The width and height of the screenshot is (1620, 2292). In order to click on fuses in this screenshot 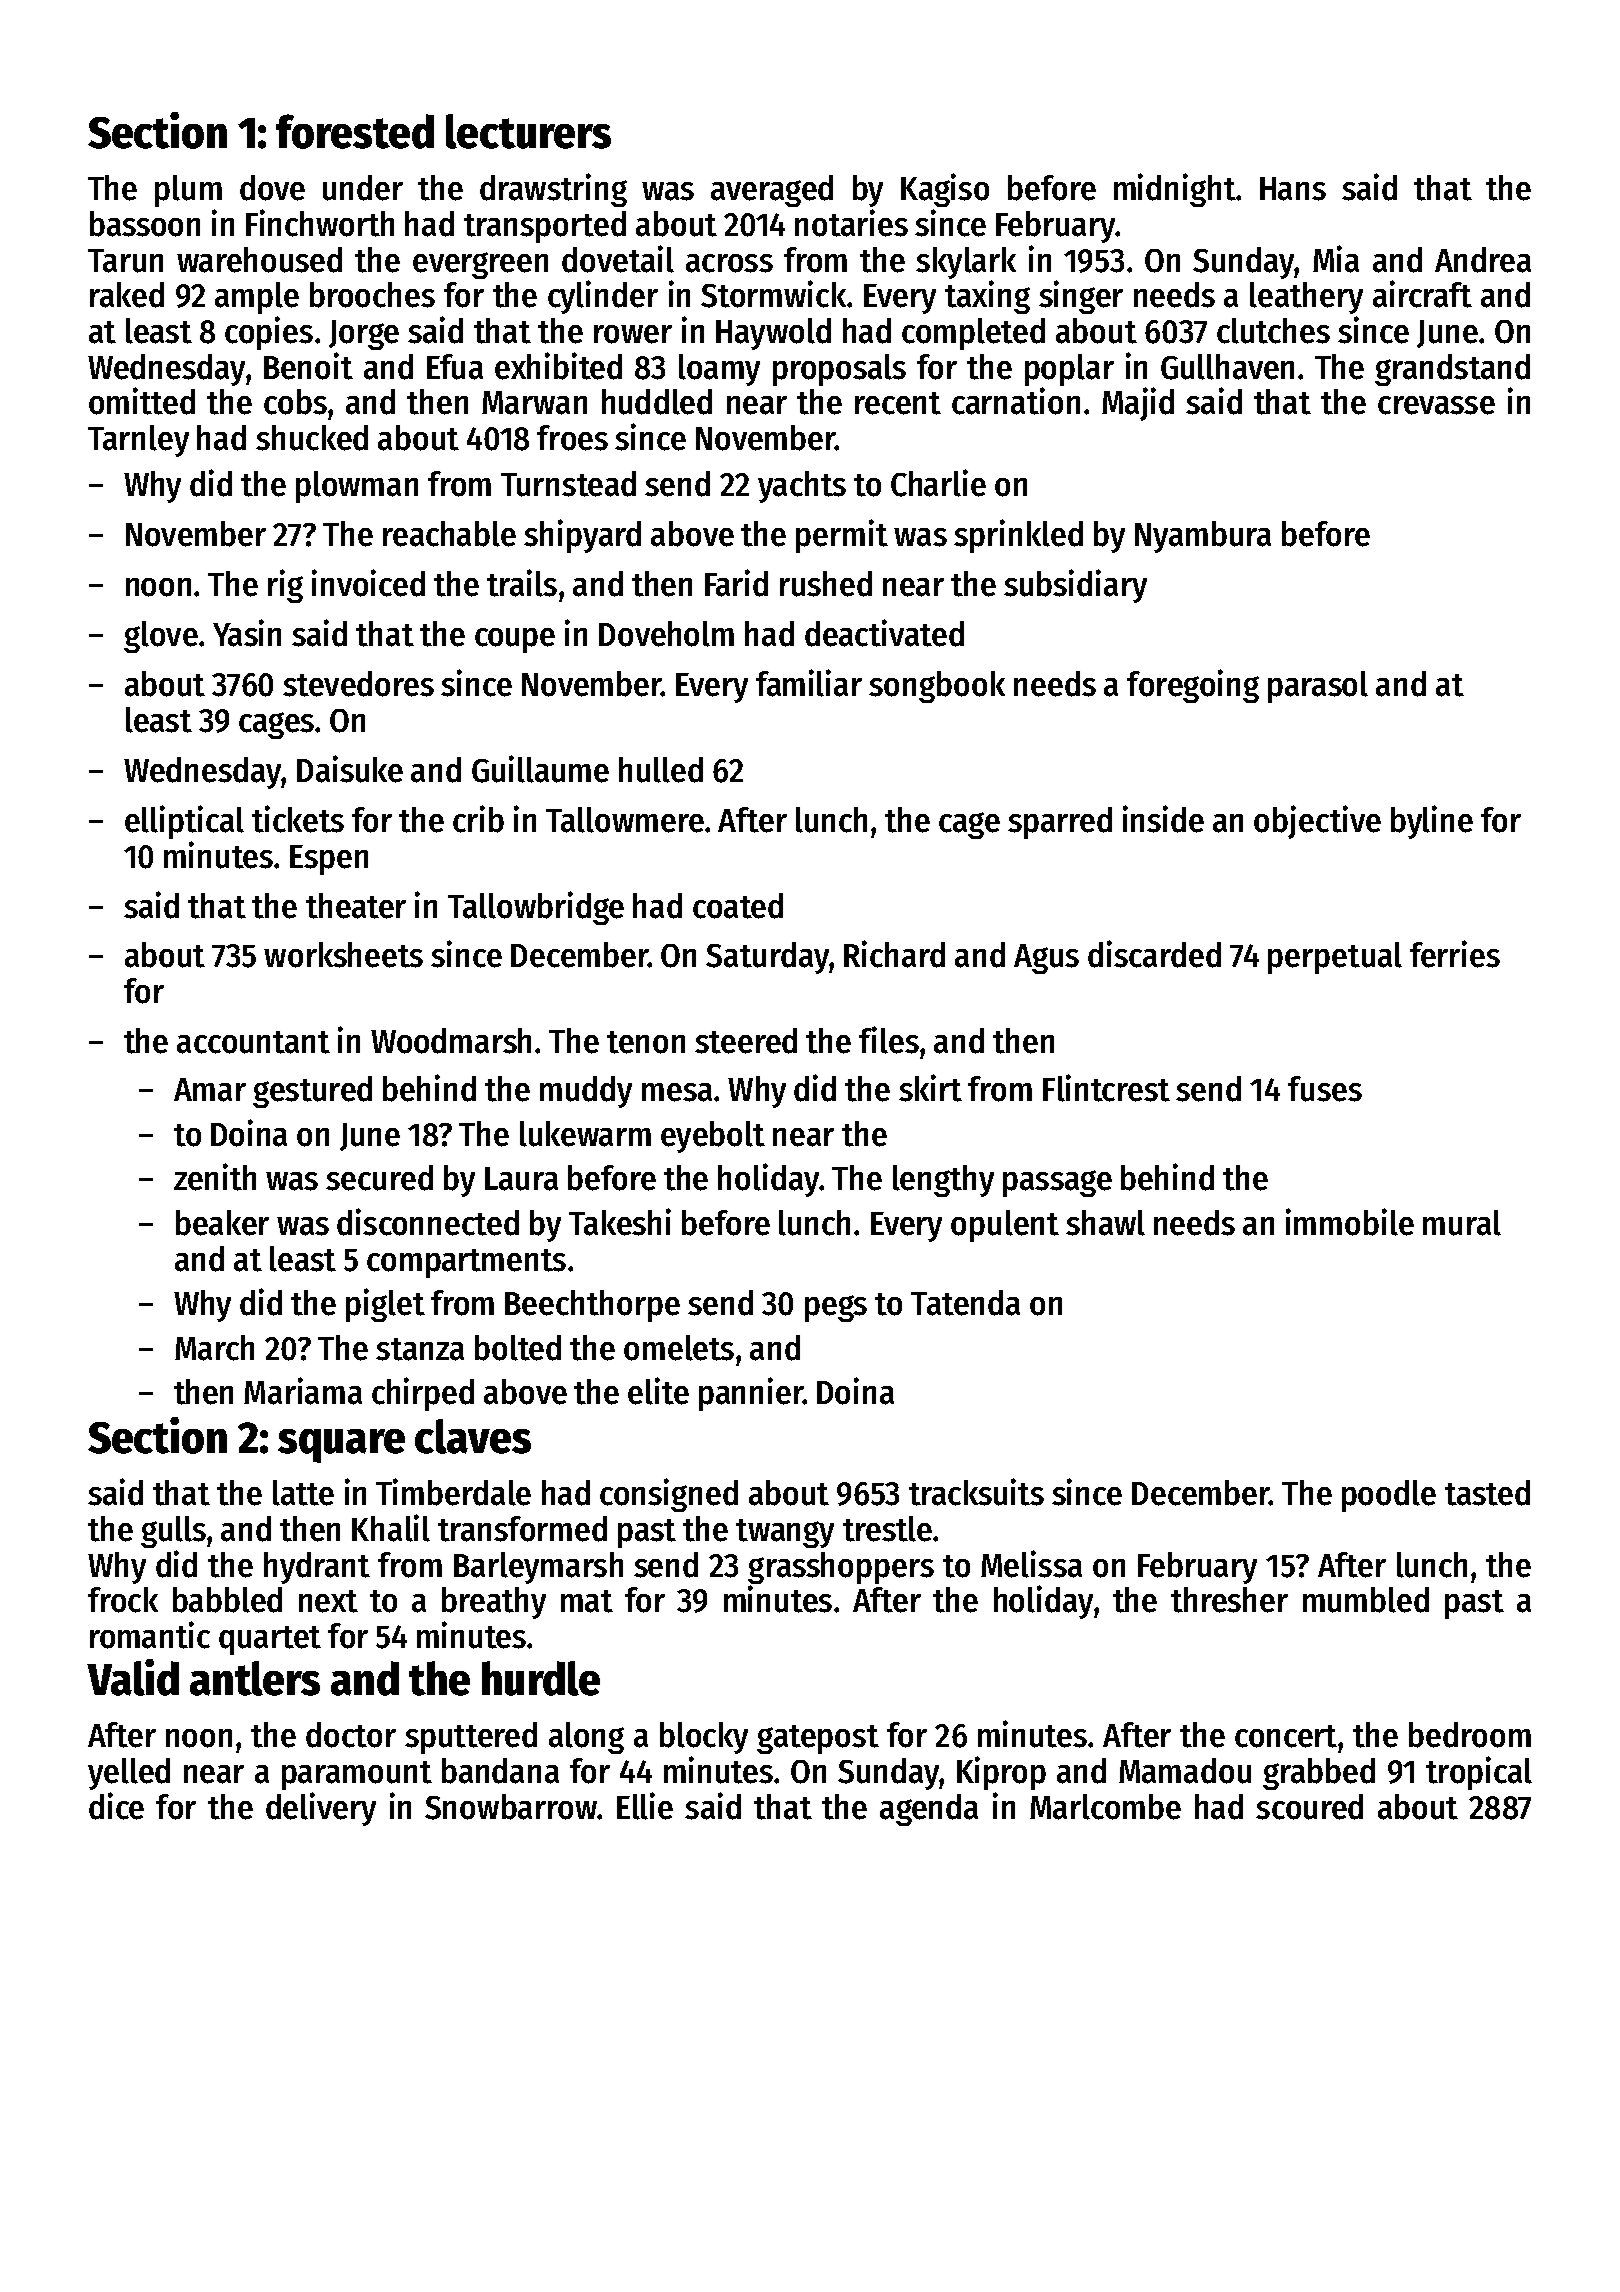, I will do `click(1325, 1089)`.
